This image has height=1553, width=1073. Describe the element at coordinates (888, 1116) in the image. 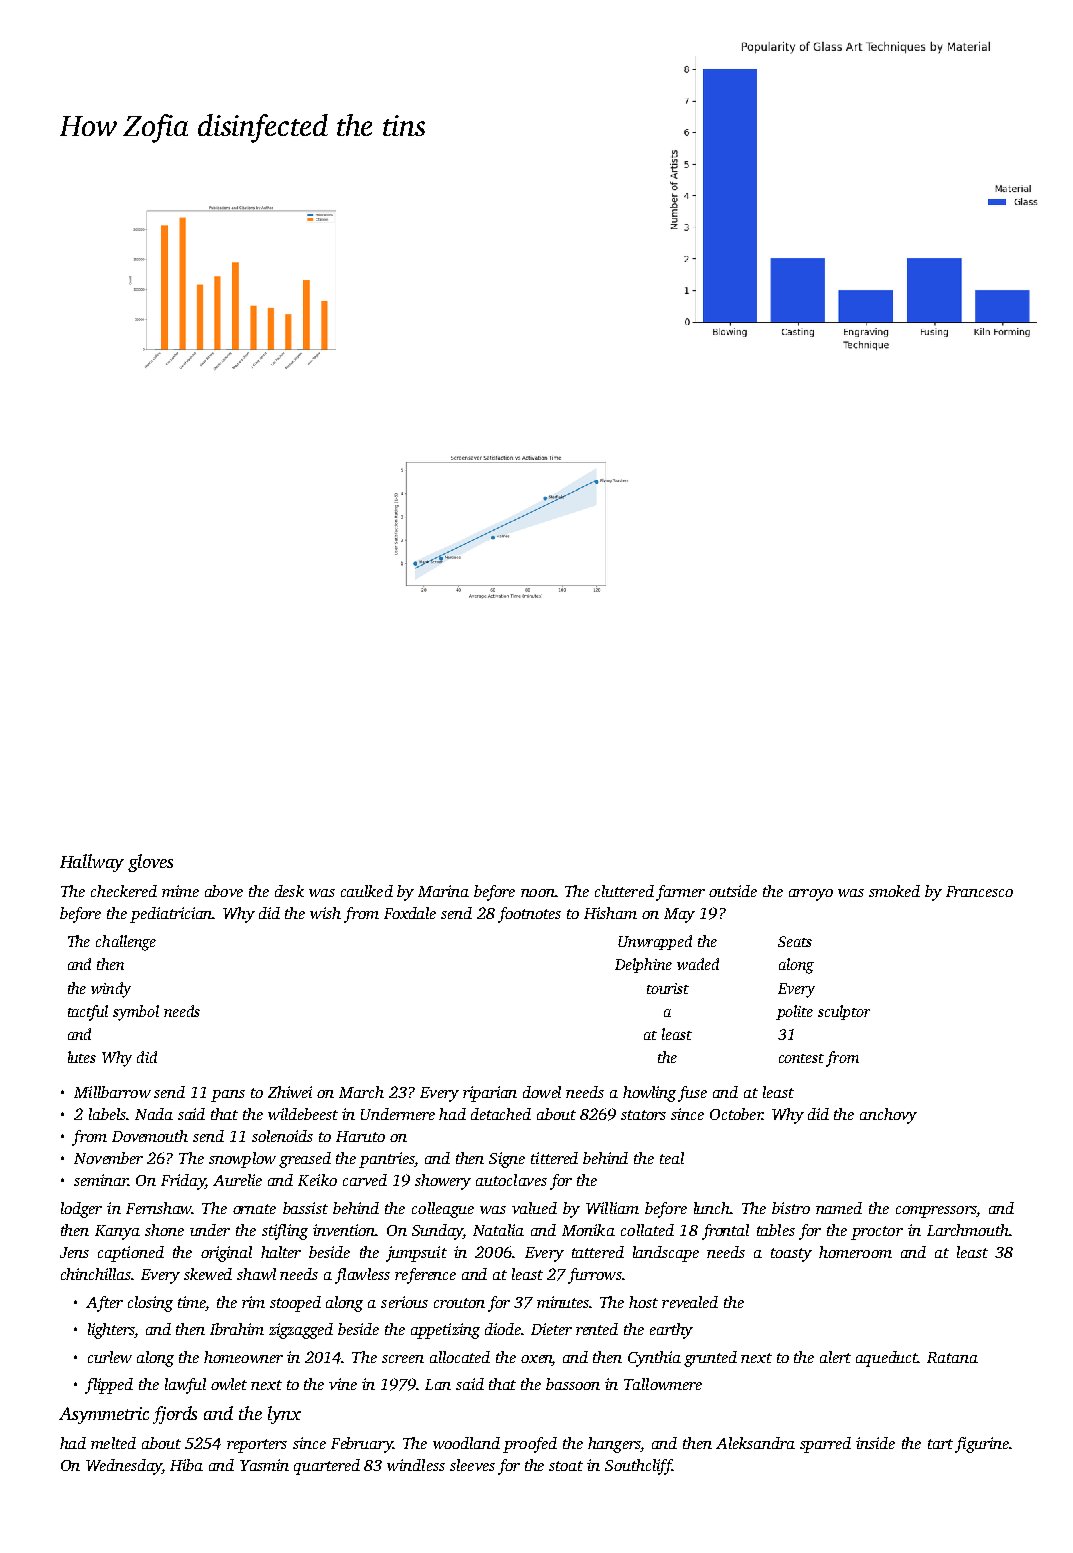

I see `anchovy` at that location.
